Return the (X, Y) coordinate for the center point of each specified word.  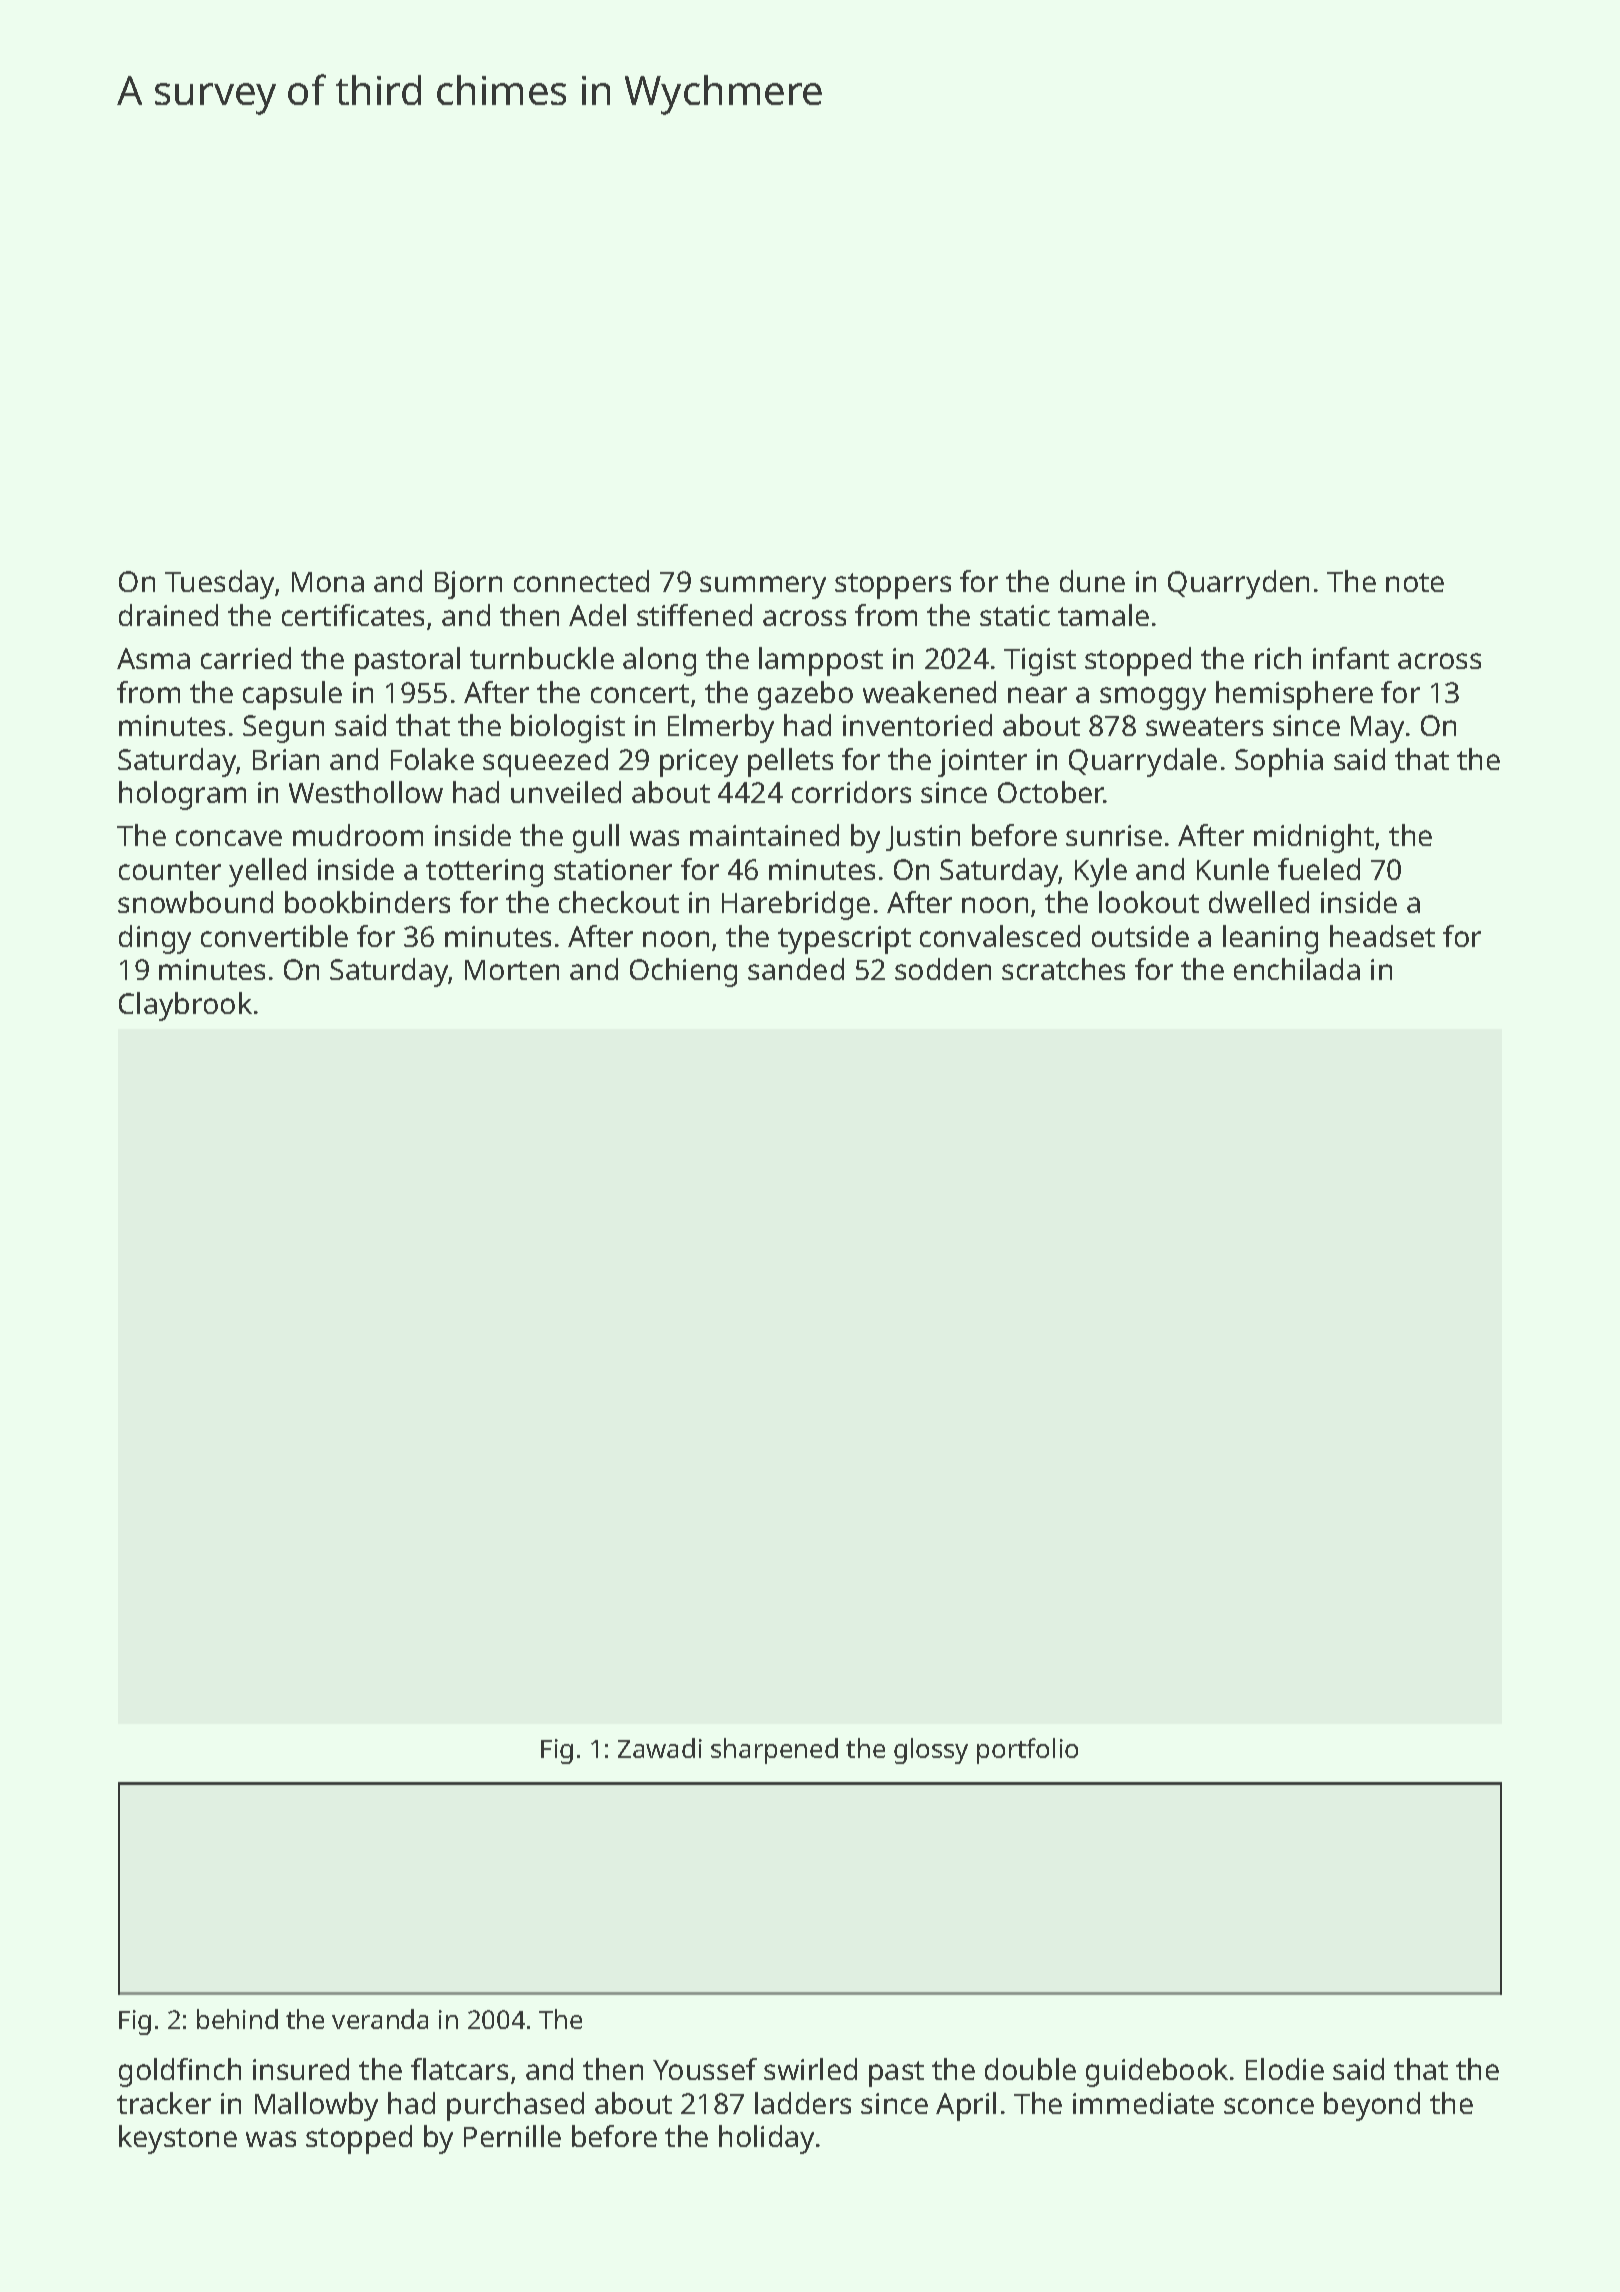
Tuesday (219, 584)
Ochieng (683, 972)
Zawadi (660, 1748)
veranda (380, 2019)
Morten (512, 970)
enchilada (1297, 969)
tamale (1103, 615)
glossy (931, 1751)
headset (1382, 936)
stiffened (694, 615)
